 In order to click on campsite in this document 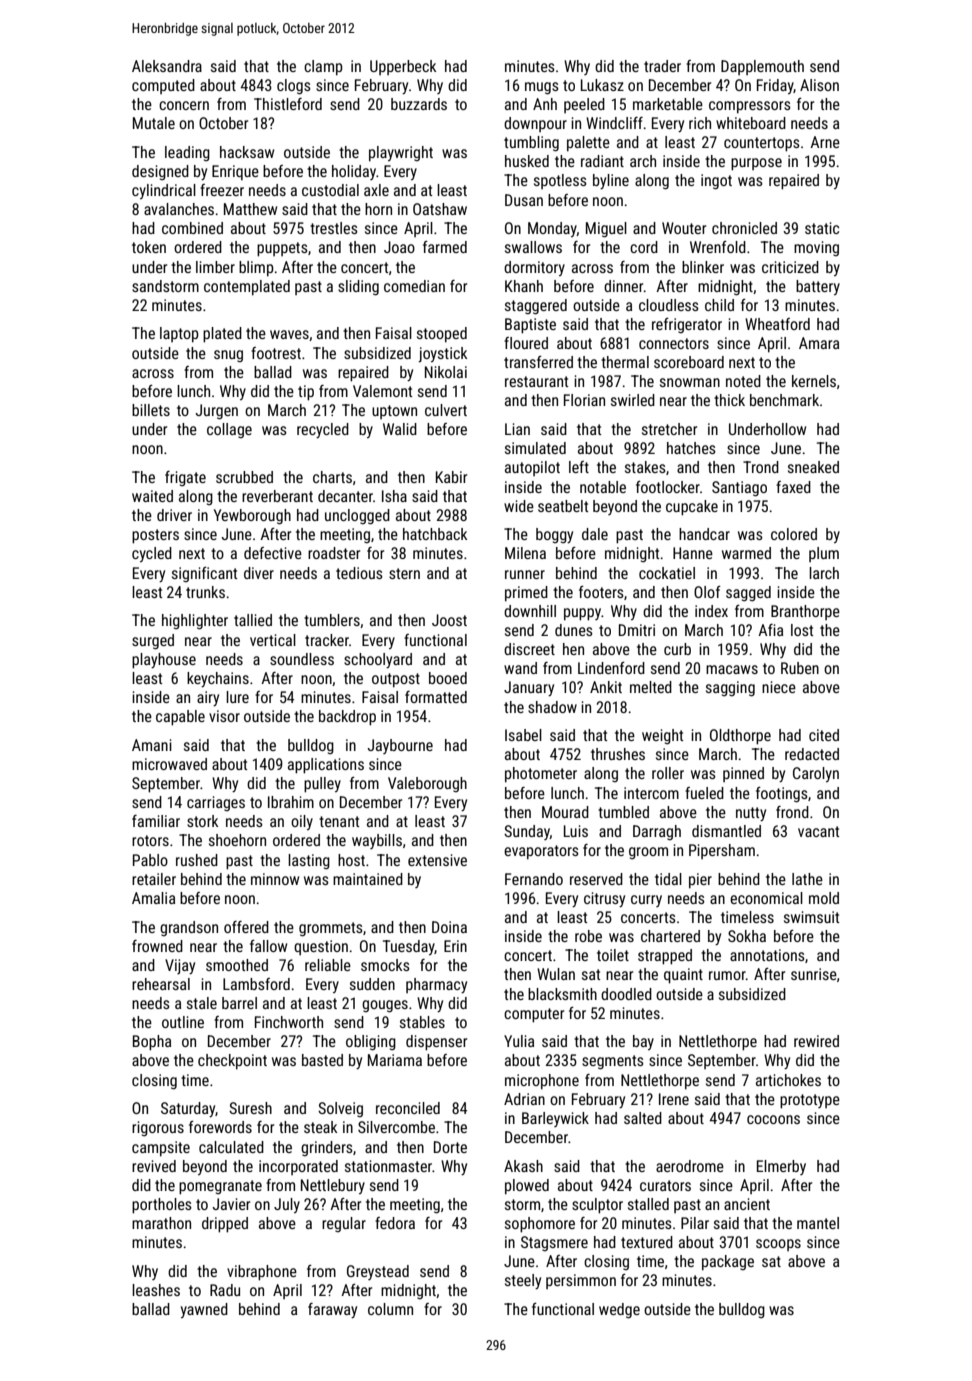, I will do `click(161, 1149)`.
